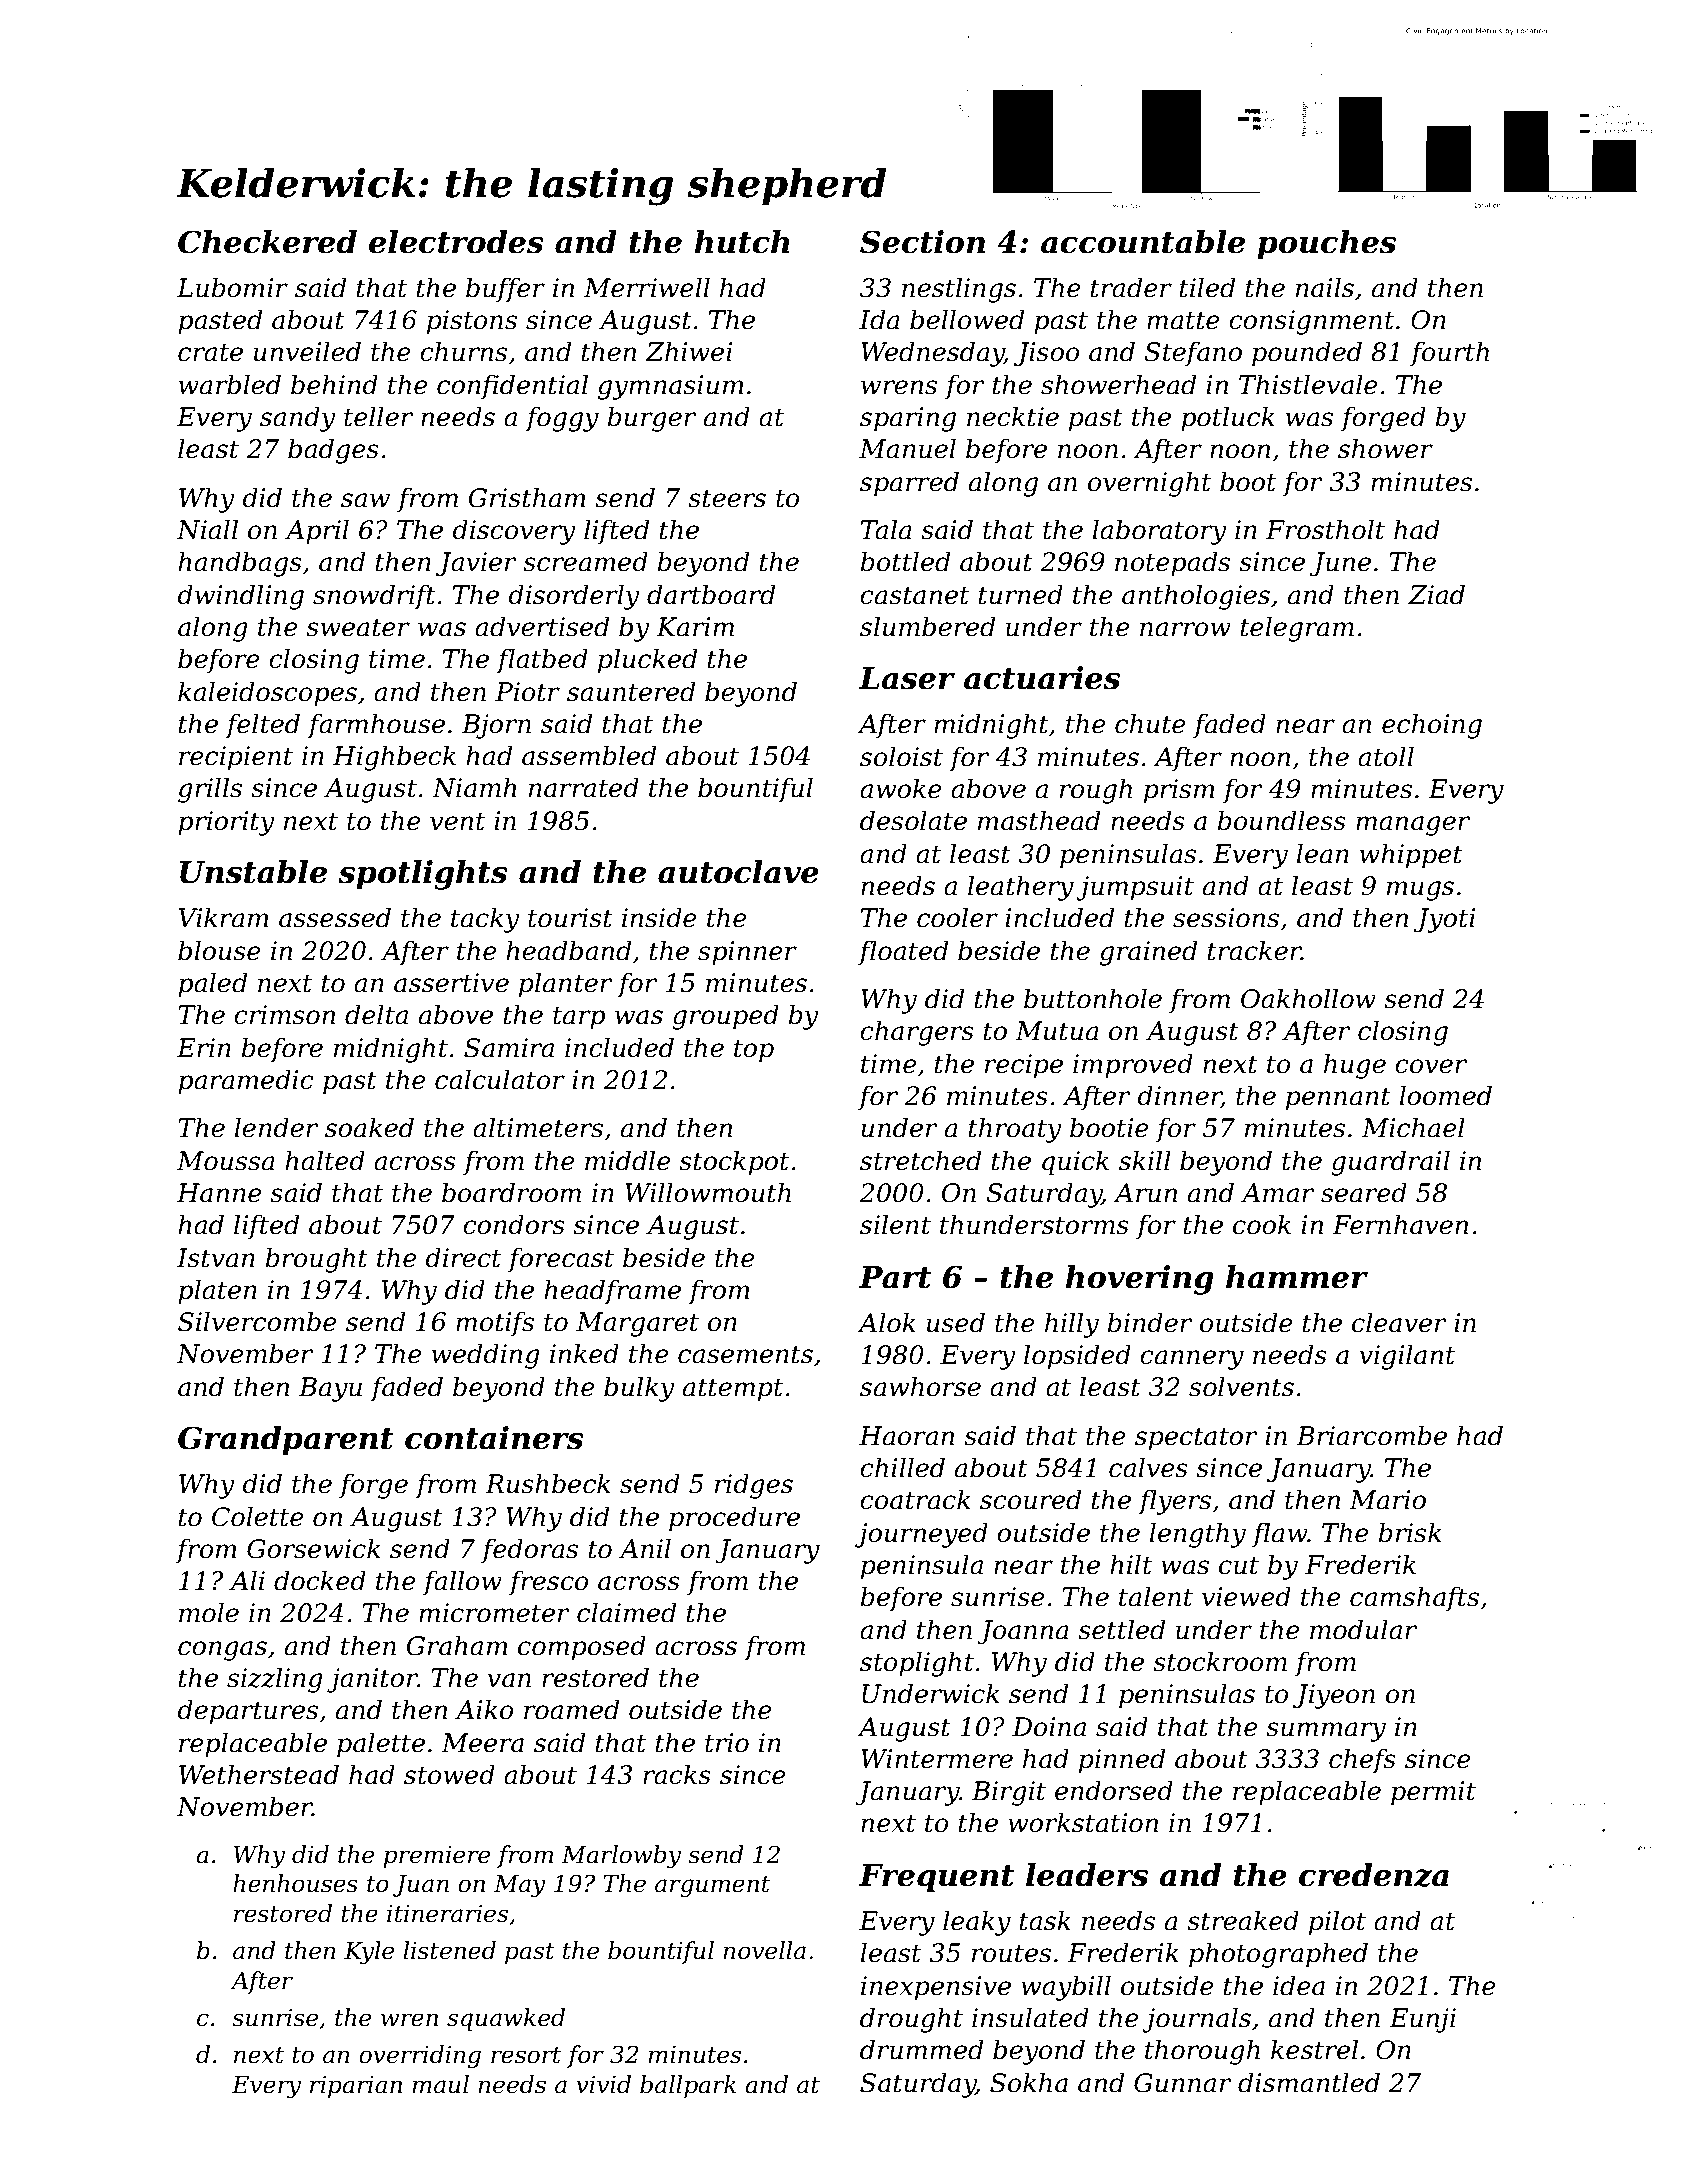 Image resolution: width=1683 pixels, height=2178 pixels. What do you see at coordinates (394, 758) in the screenshot?
I see `Highbeck` at bounding box center [394, 758].
